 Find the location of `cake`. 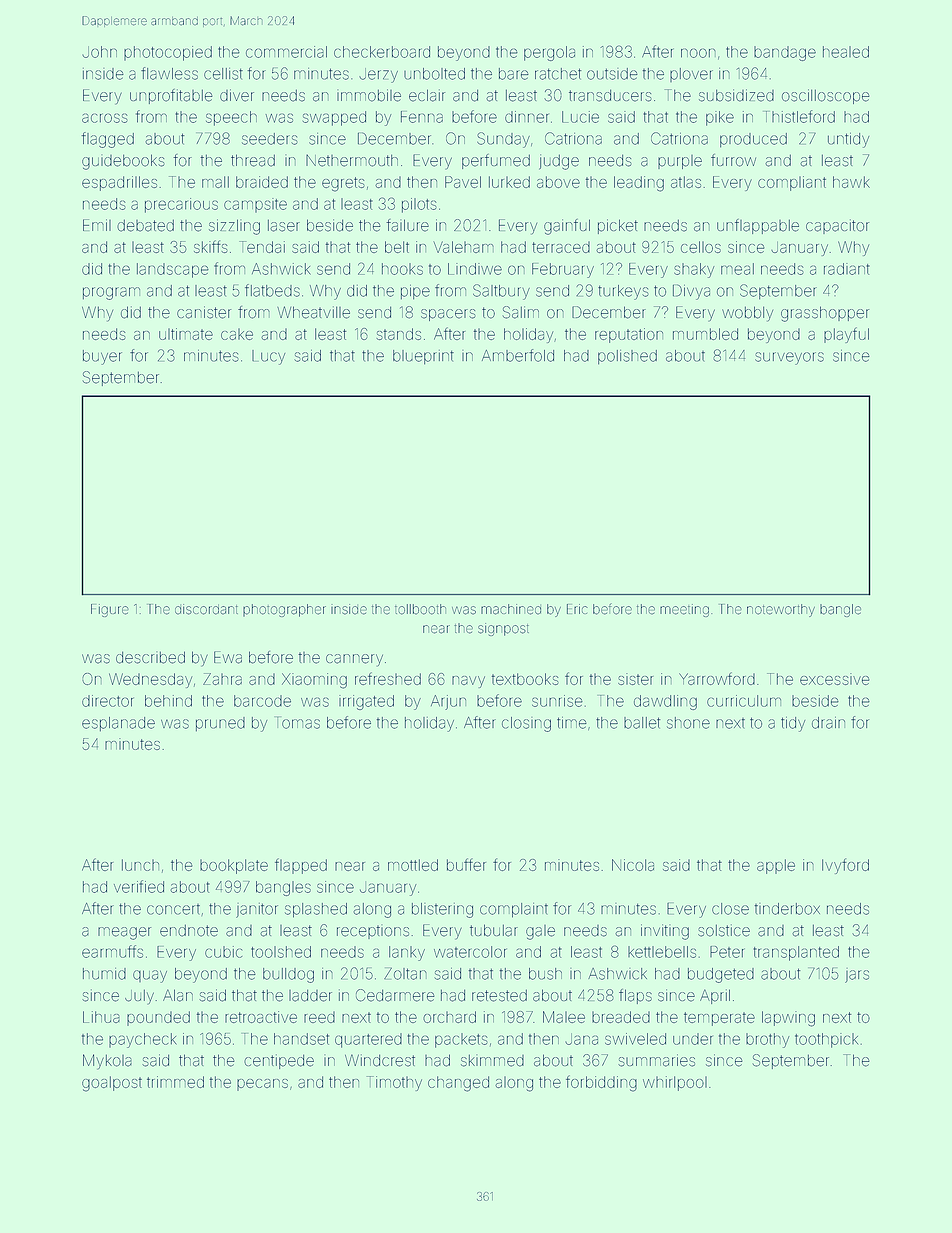

cake is located at coordinates (237, 334).
